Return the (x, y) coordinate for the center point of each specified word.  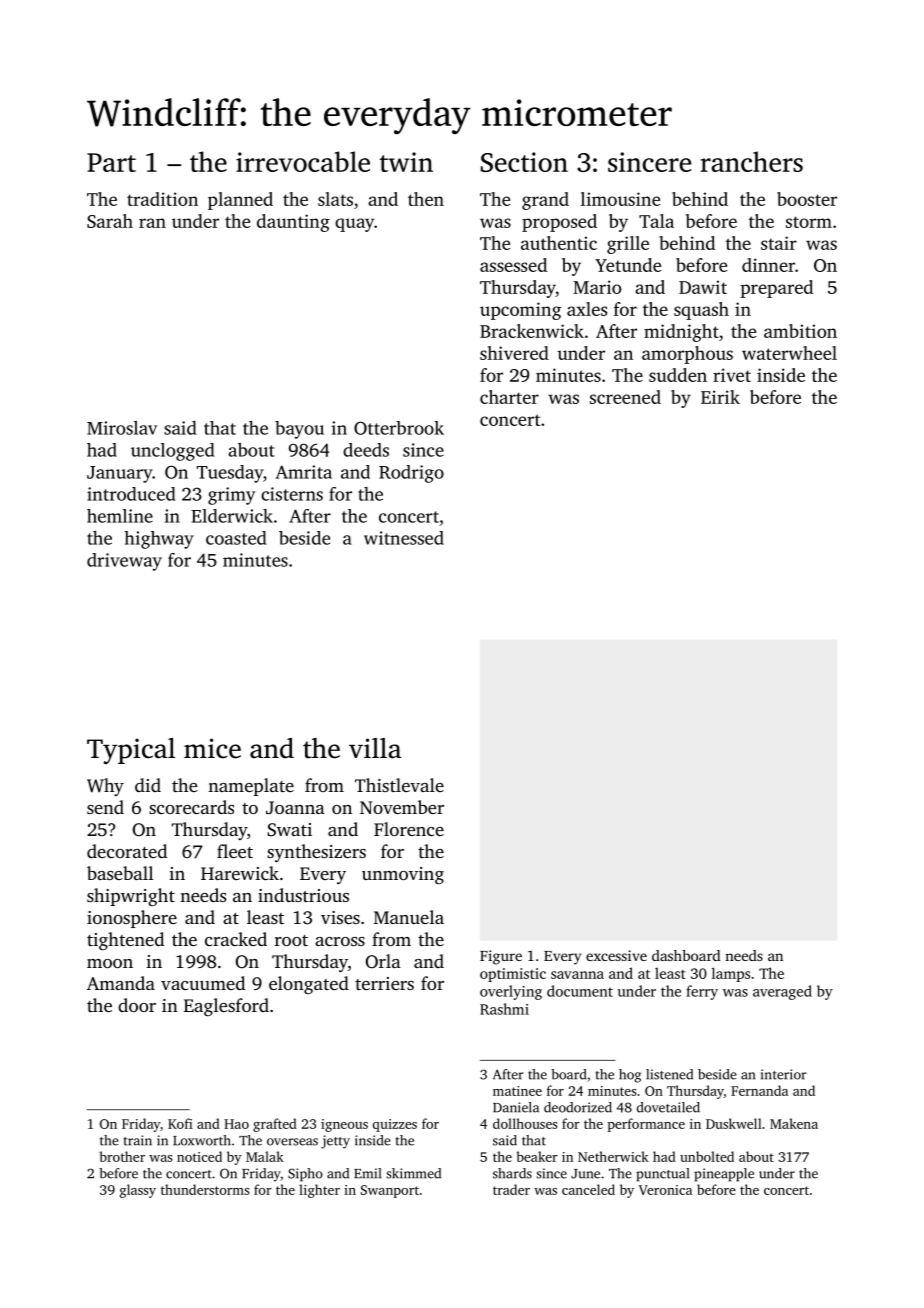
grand (545, 201)
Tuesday (230, 474)
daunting (293, 223)
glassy (138, 1191)
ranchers (752, 161)
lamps (731, 974)
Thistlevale (399, 785)
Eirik (720, 397)
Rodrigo (411, 474)
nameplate (251, 787)
